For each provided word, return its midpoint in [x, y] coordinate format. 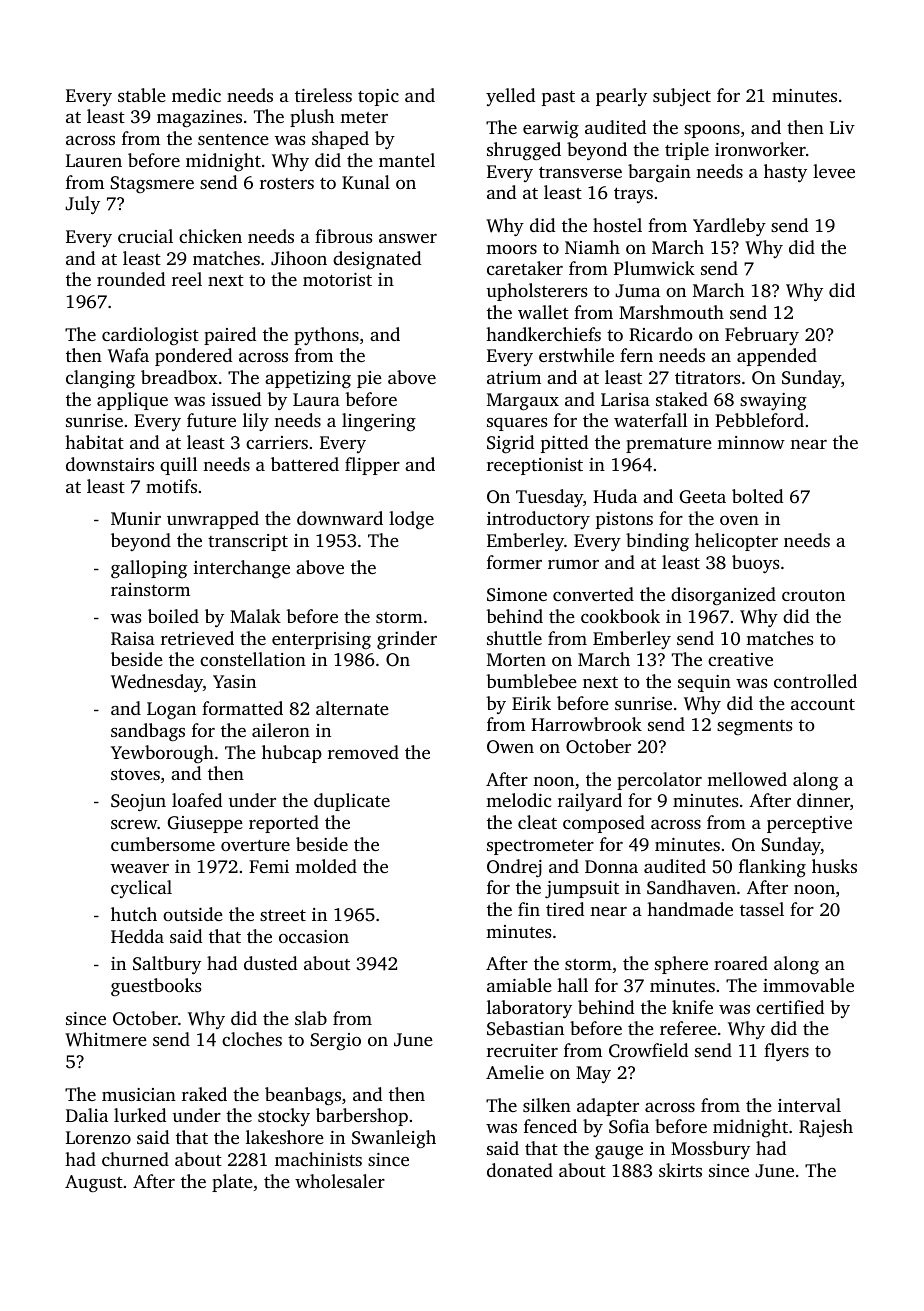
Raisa [133, 639]
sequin [704, 683]
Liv [842, 127]
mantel [407, 160]
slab [311, 1018]
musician [139, 1094]
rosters [287, 183]
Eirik [531, 703]
